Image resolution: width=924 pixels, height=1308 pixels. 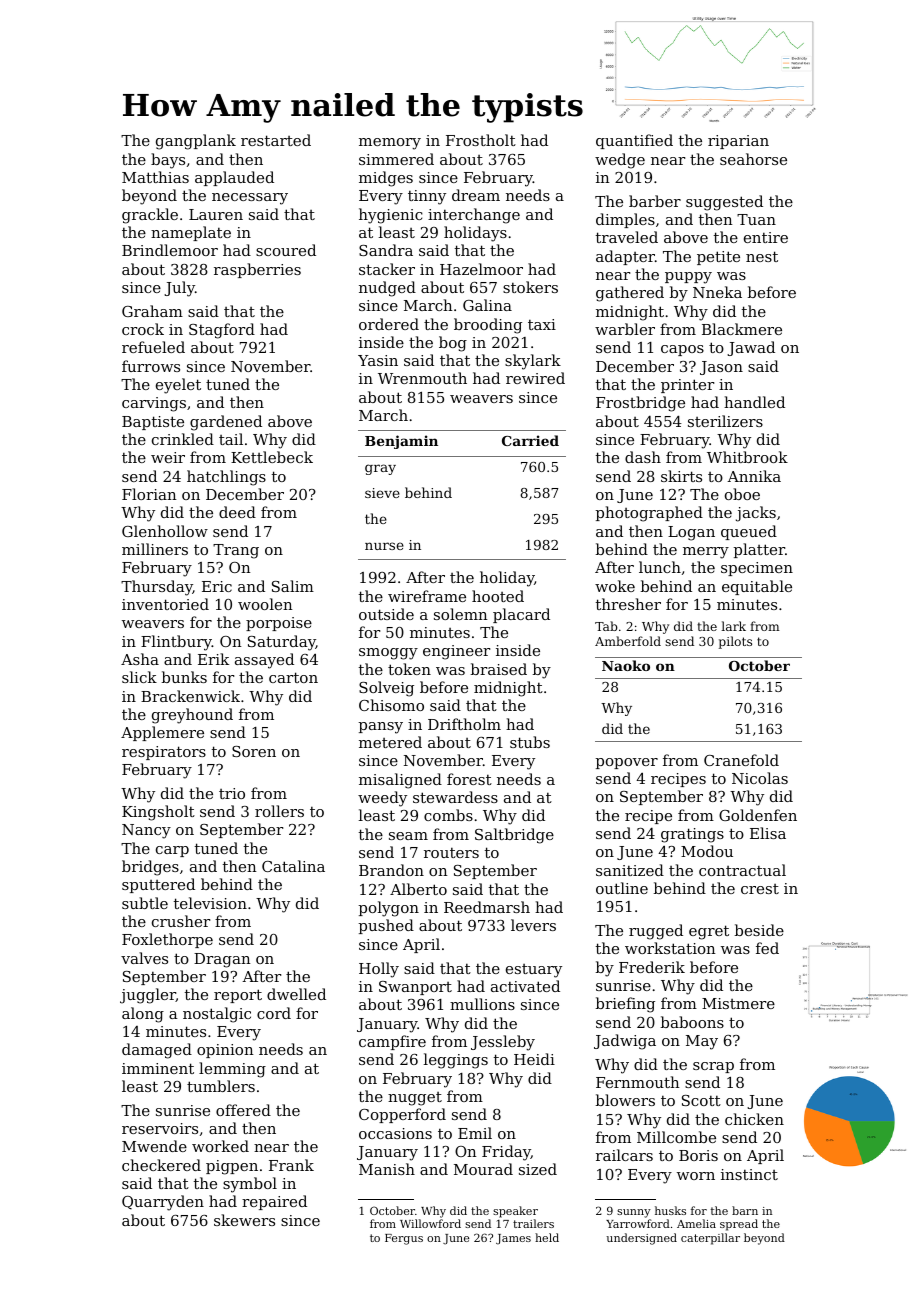 I want to click on Tuan, so click(x=756, y=219).
